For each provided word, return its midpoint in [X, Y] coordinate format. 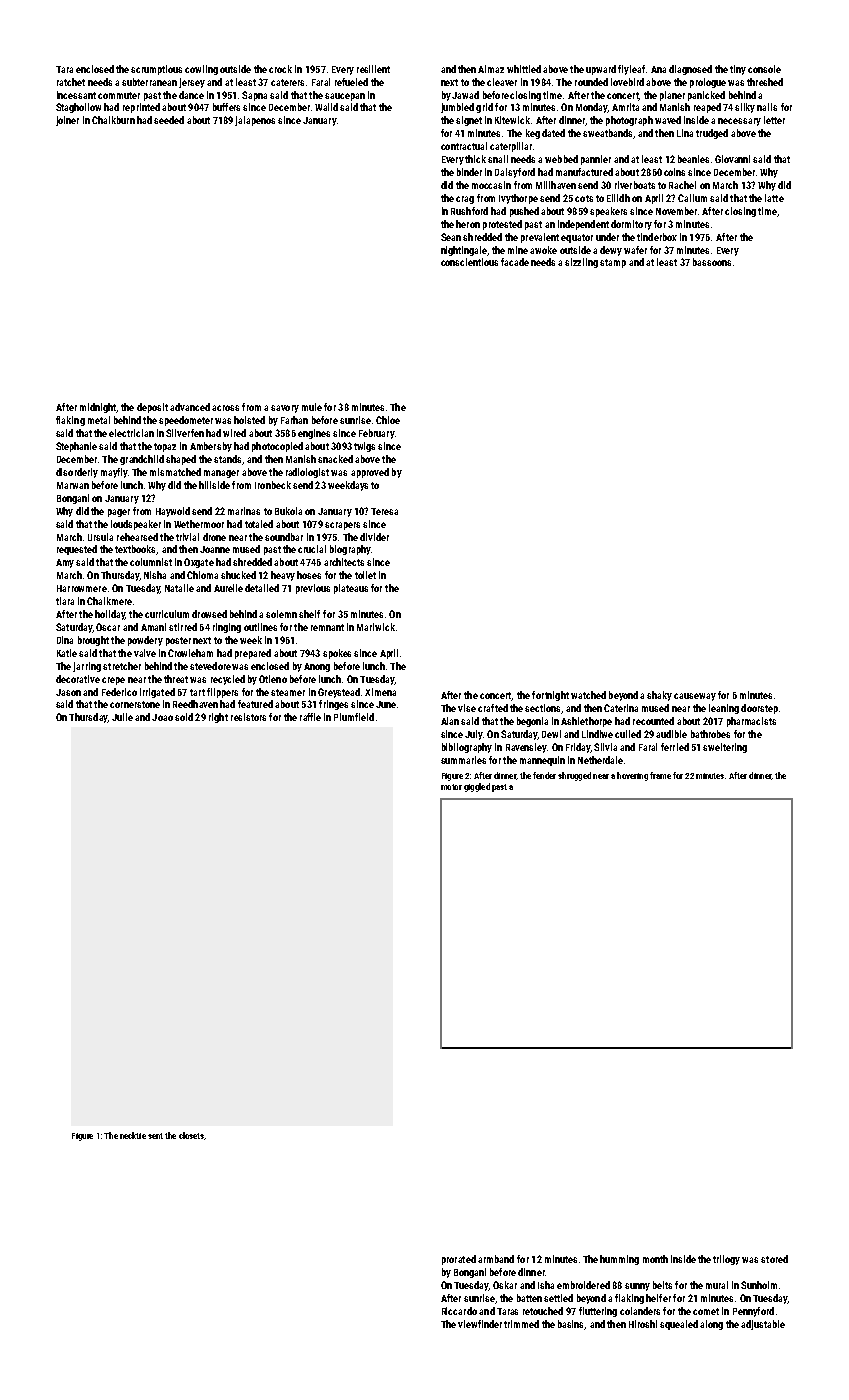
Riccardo [459, 1311]
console [764, 69]
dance [191, 95]
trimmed [521, 1324]
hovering [632, 776]
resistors [248, 717]
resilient [373, 69]
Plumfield [354, 717]
